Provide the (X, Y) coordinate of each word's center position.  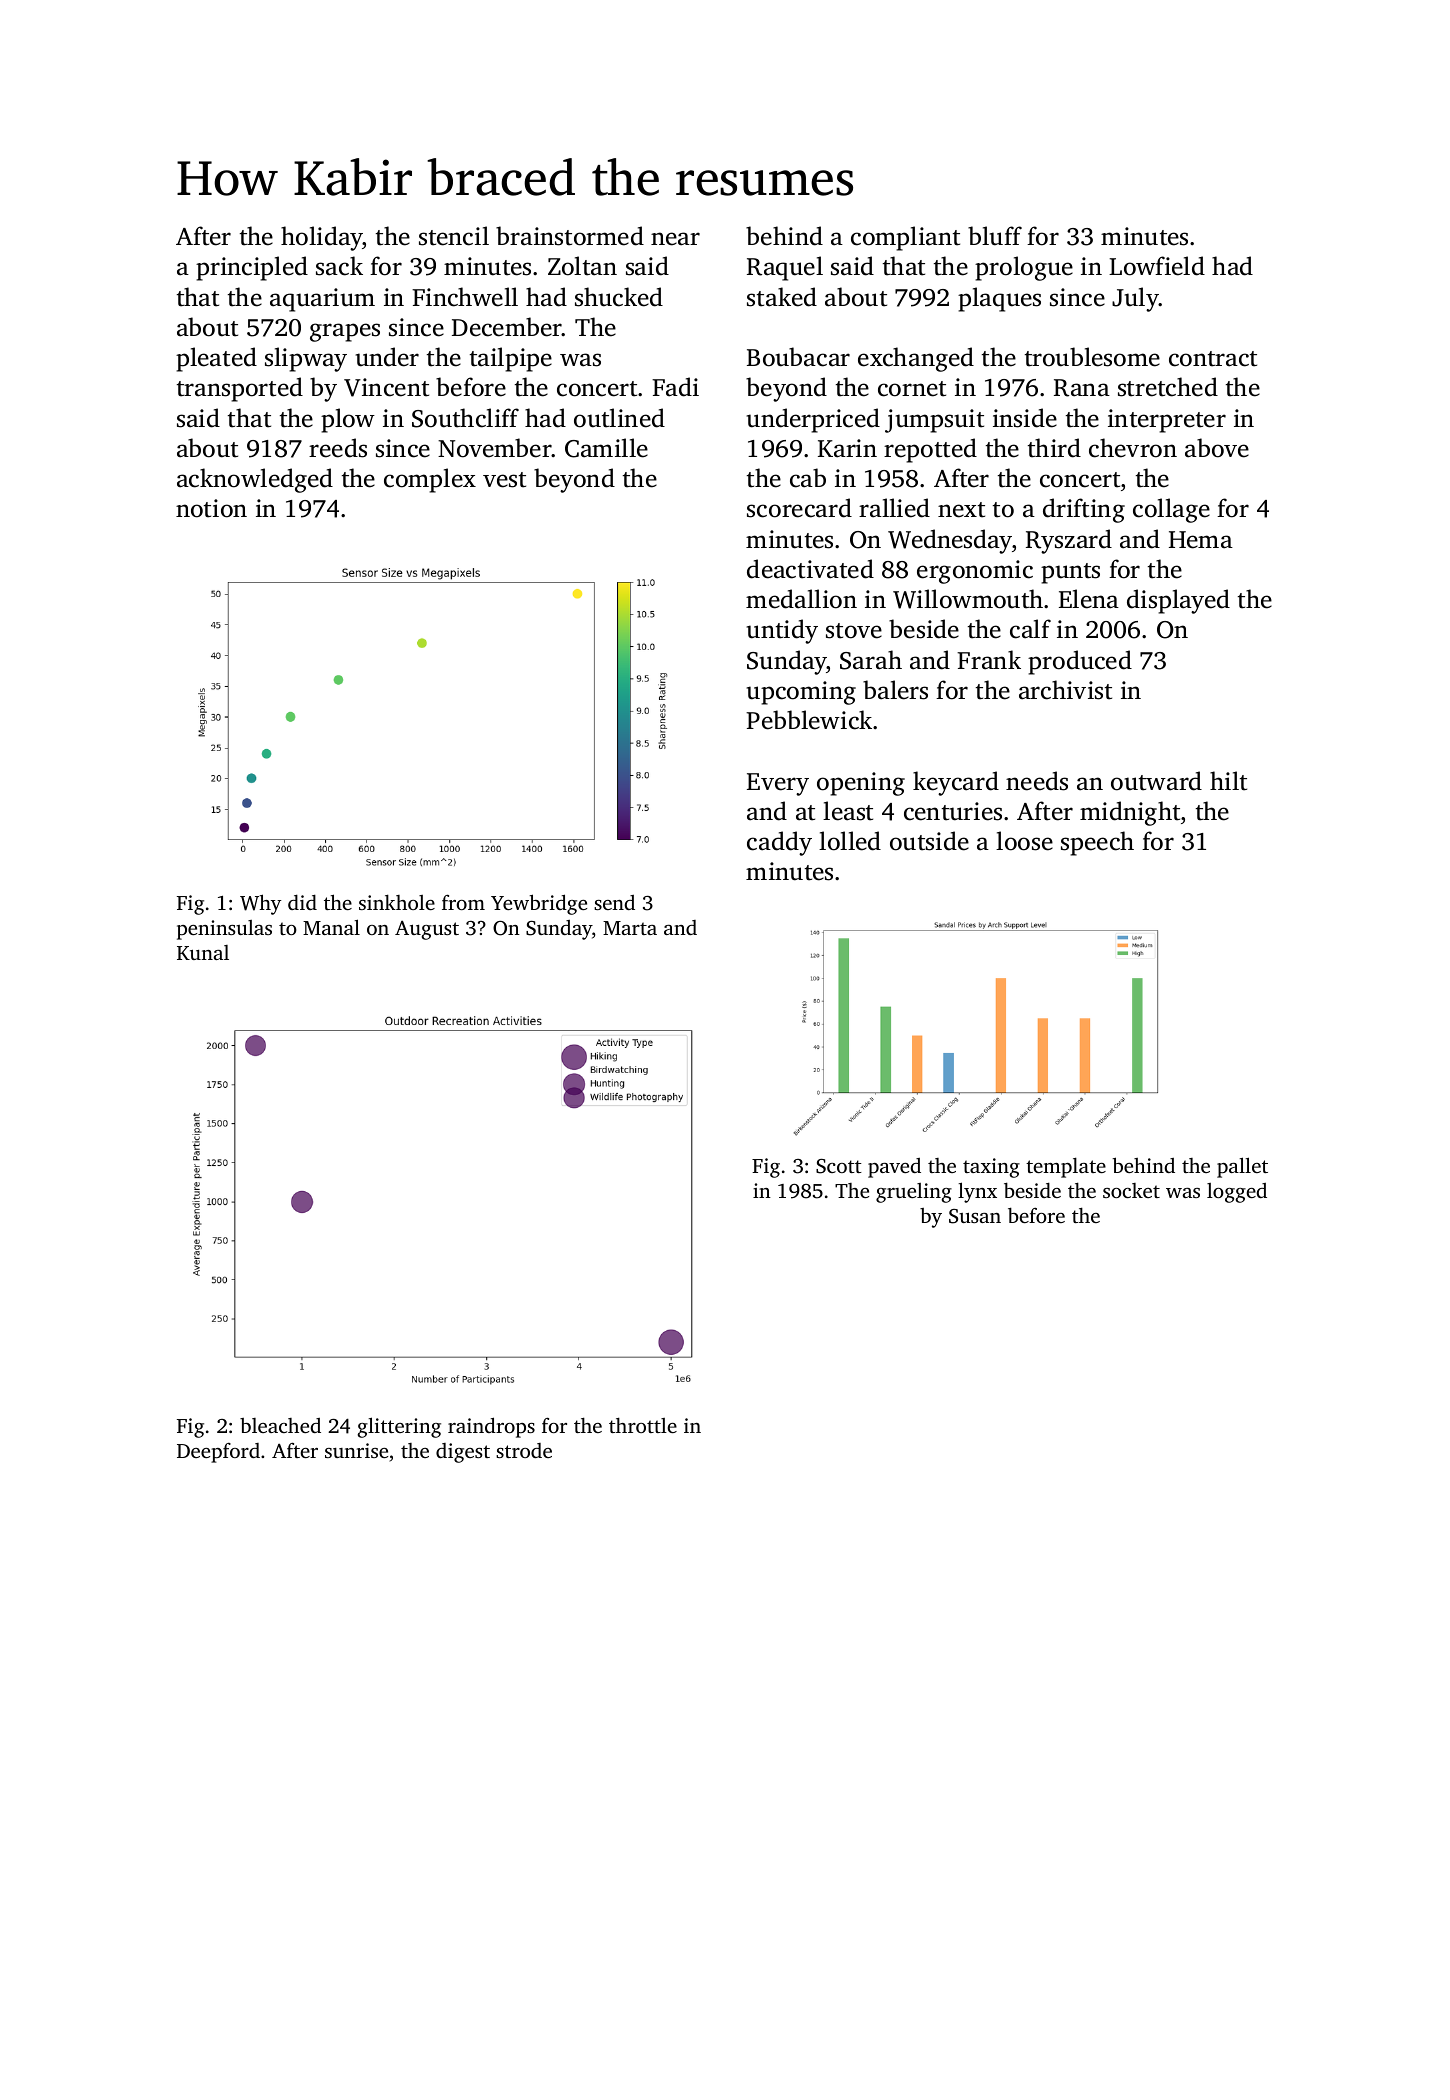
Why (260, 904)
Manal (331, 927)
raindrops (491, 1427)
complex (430, 480)
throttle (643, 1425)
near (675, 239)
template (1066, 1167)
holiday (322, 238)
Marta (630, 928)
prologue (1024, 268)
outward (1156, 781)
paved (894, 1168)
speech (1097, 843)
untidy (782, 631)
